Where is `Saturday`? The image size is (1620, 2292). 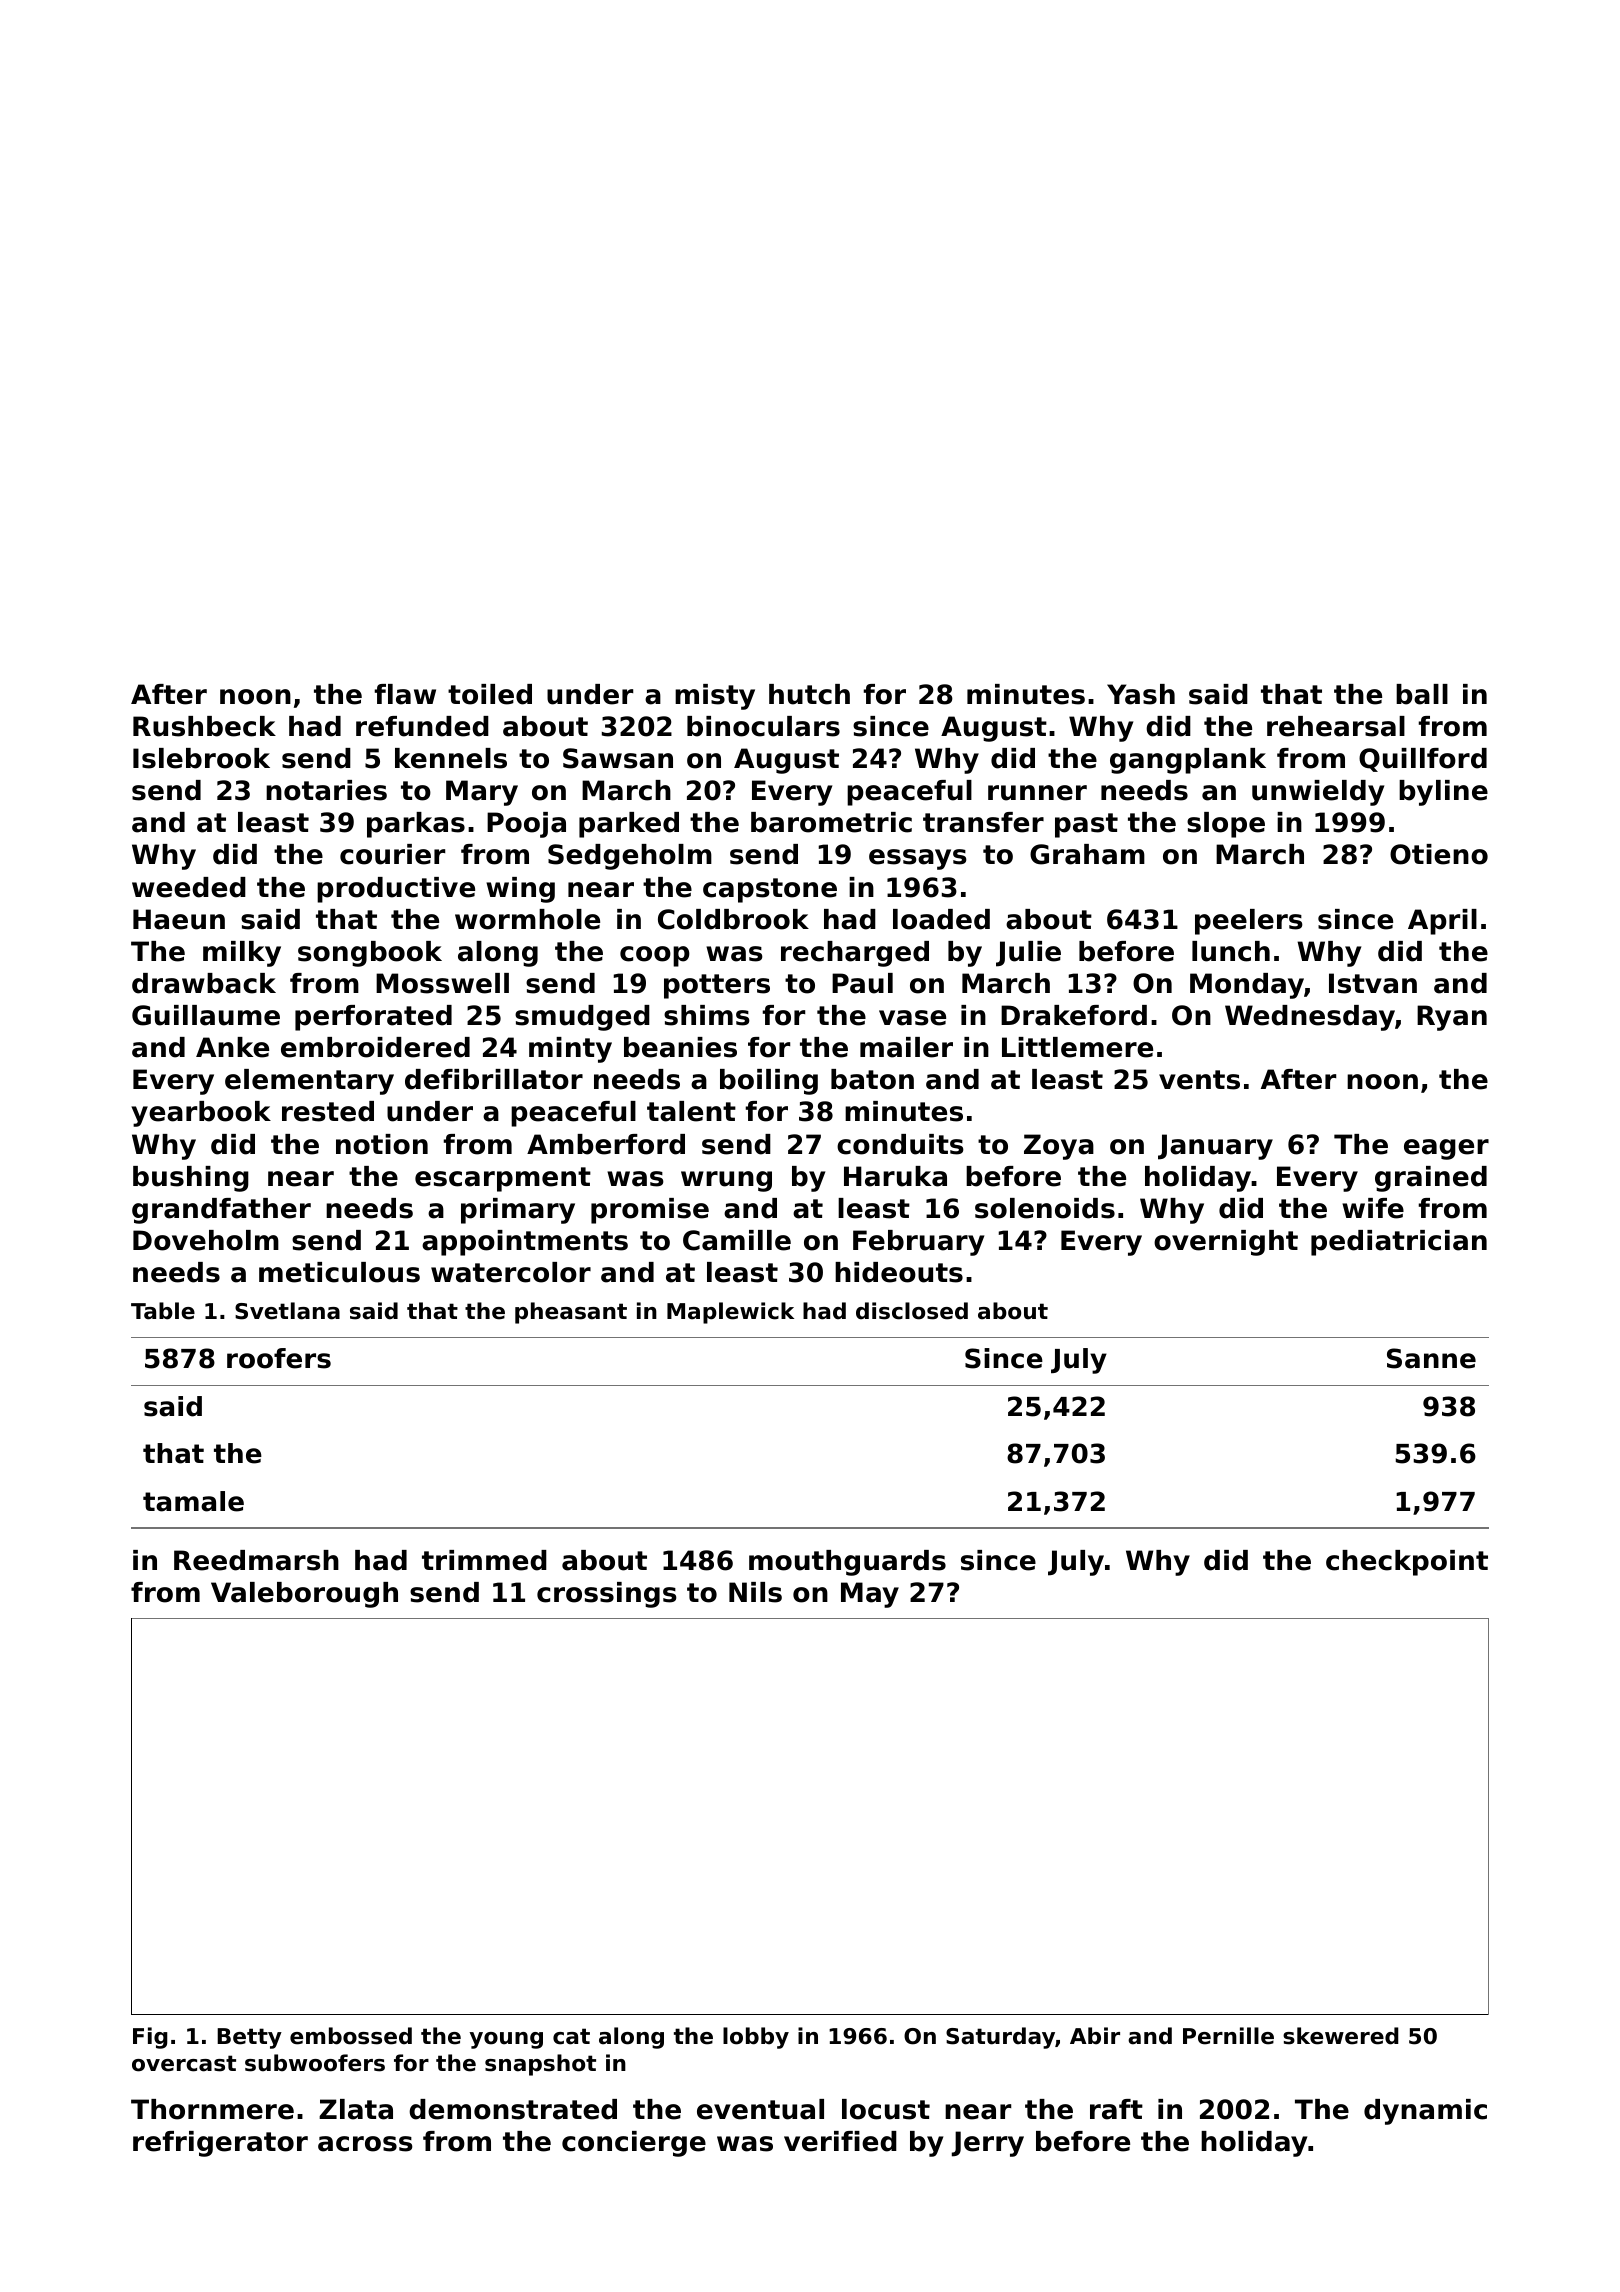 Saturday is located at coordinates (1000, 2038).
